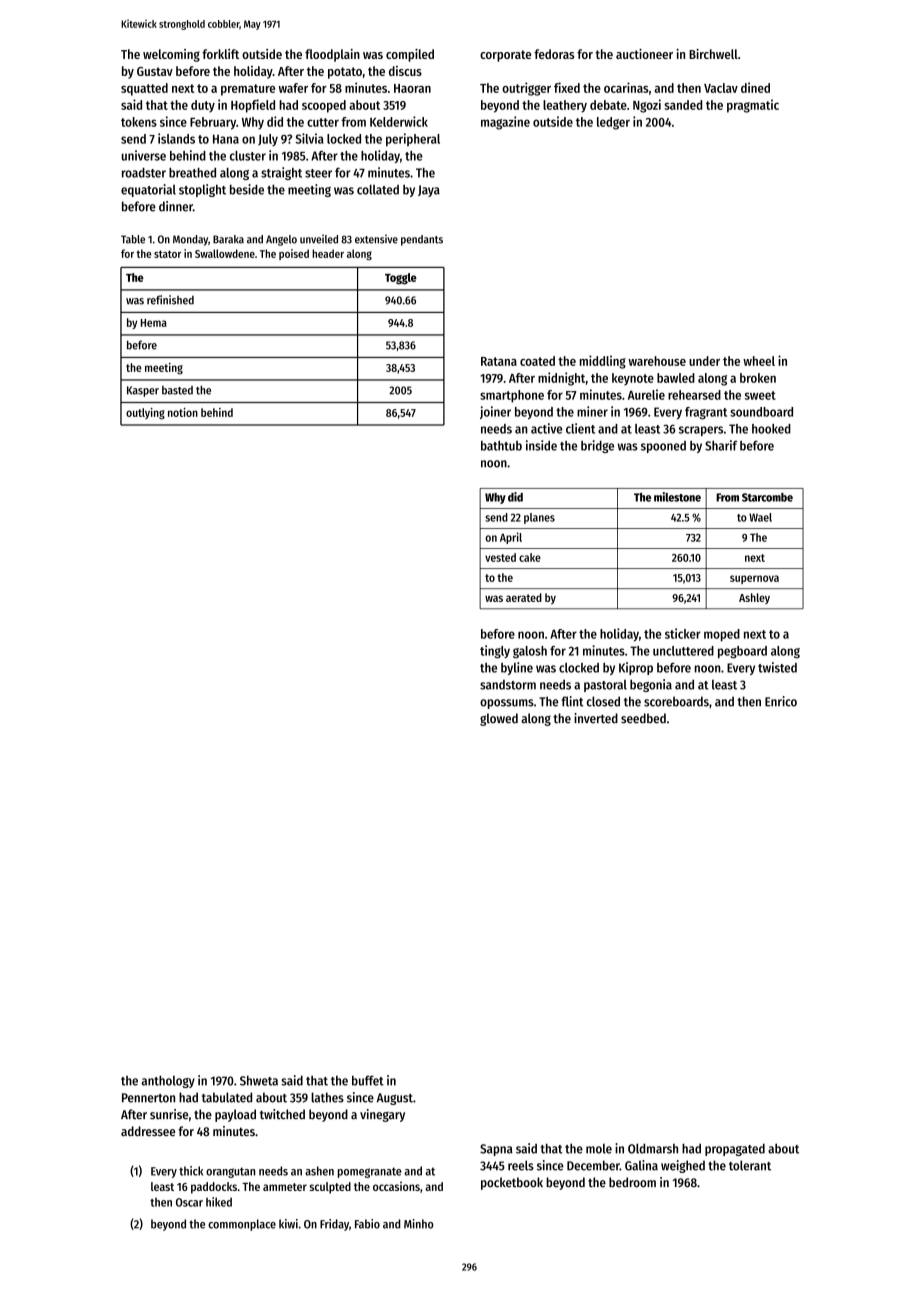  What do you see at coordinates (242, 1225) in the document?
I see `commonplace` at bounding box center [242, 1225].
